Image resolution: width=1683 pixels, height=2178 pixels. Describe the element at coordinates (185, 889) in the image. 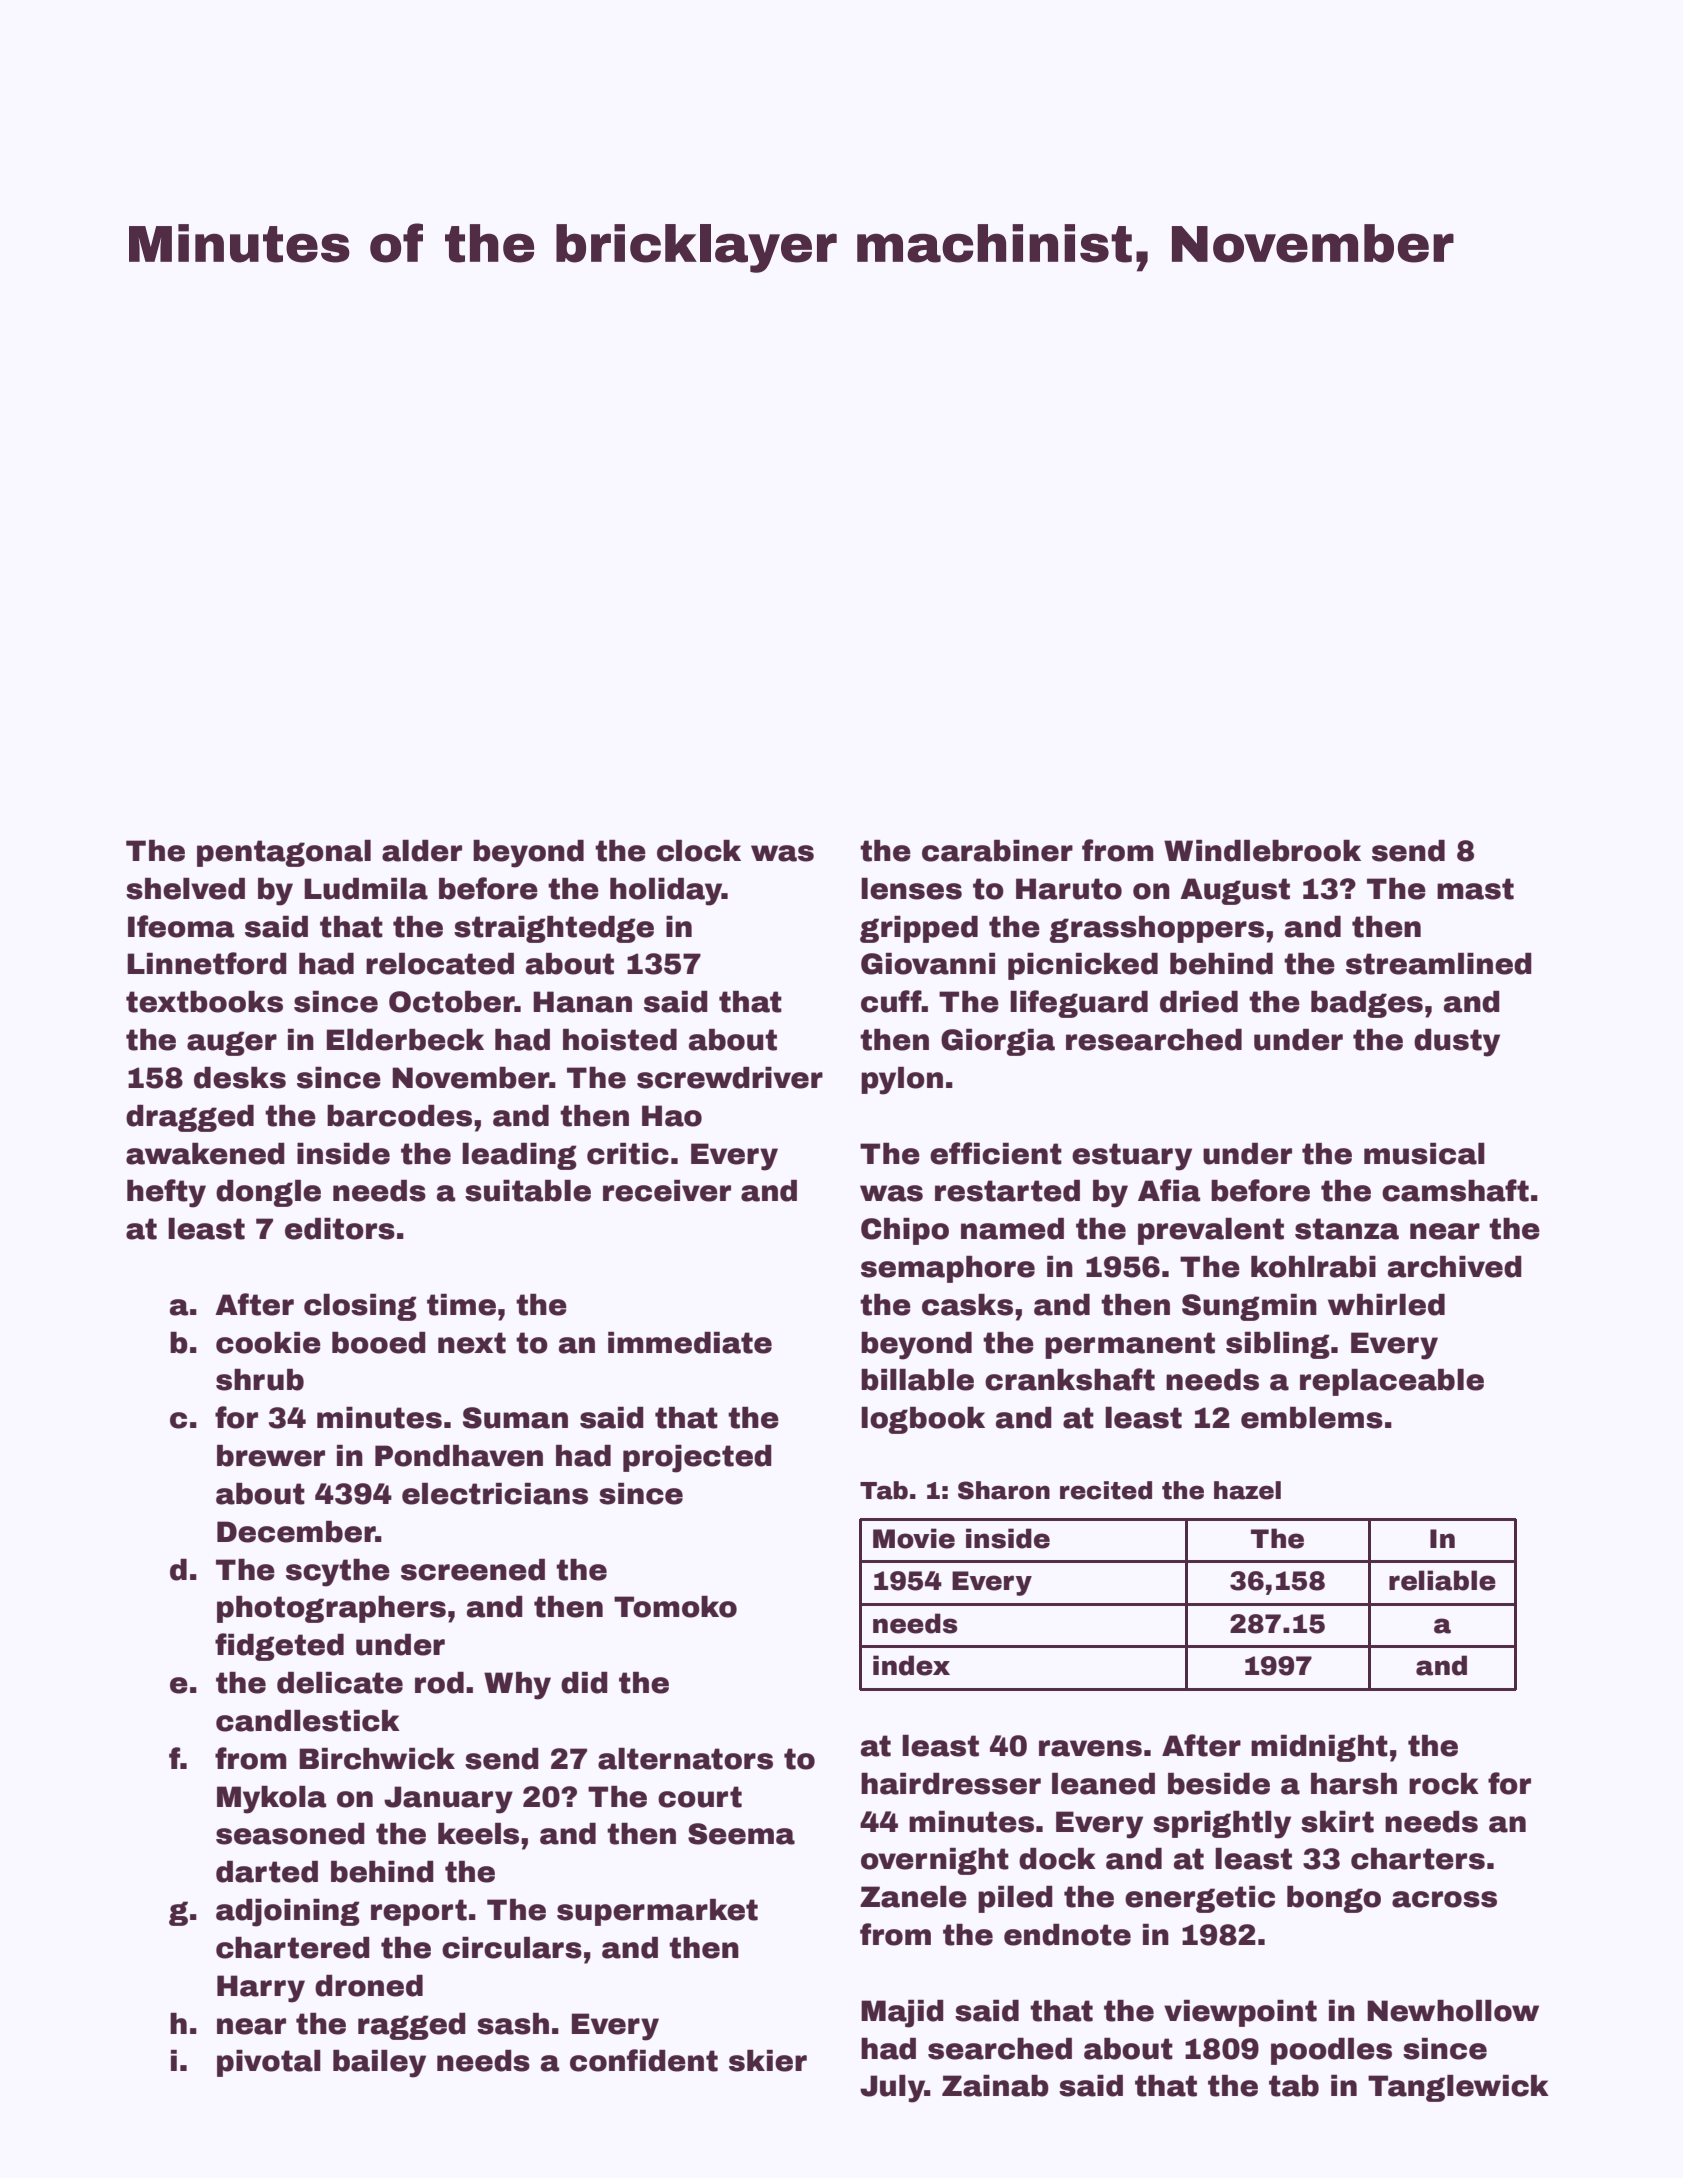

I see `shelved` at that location.
